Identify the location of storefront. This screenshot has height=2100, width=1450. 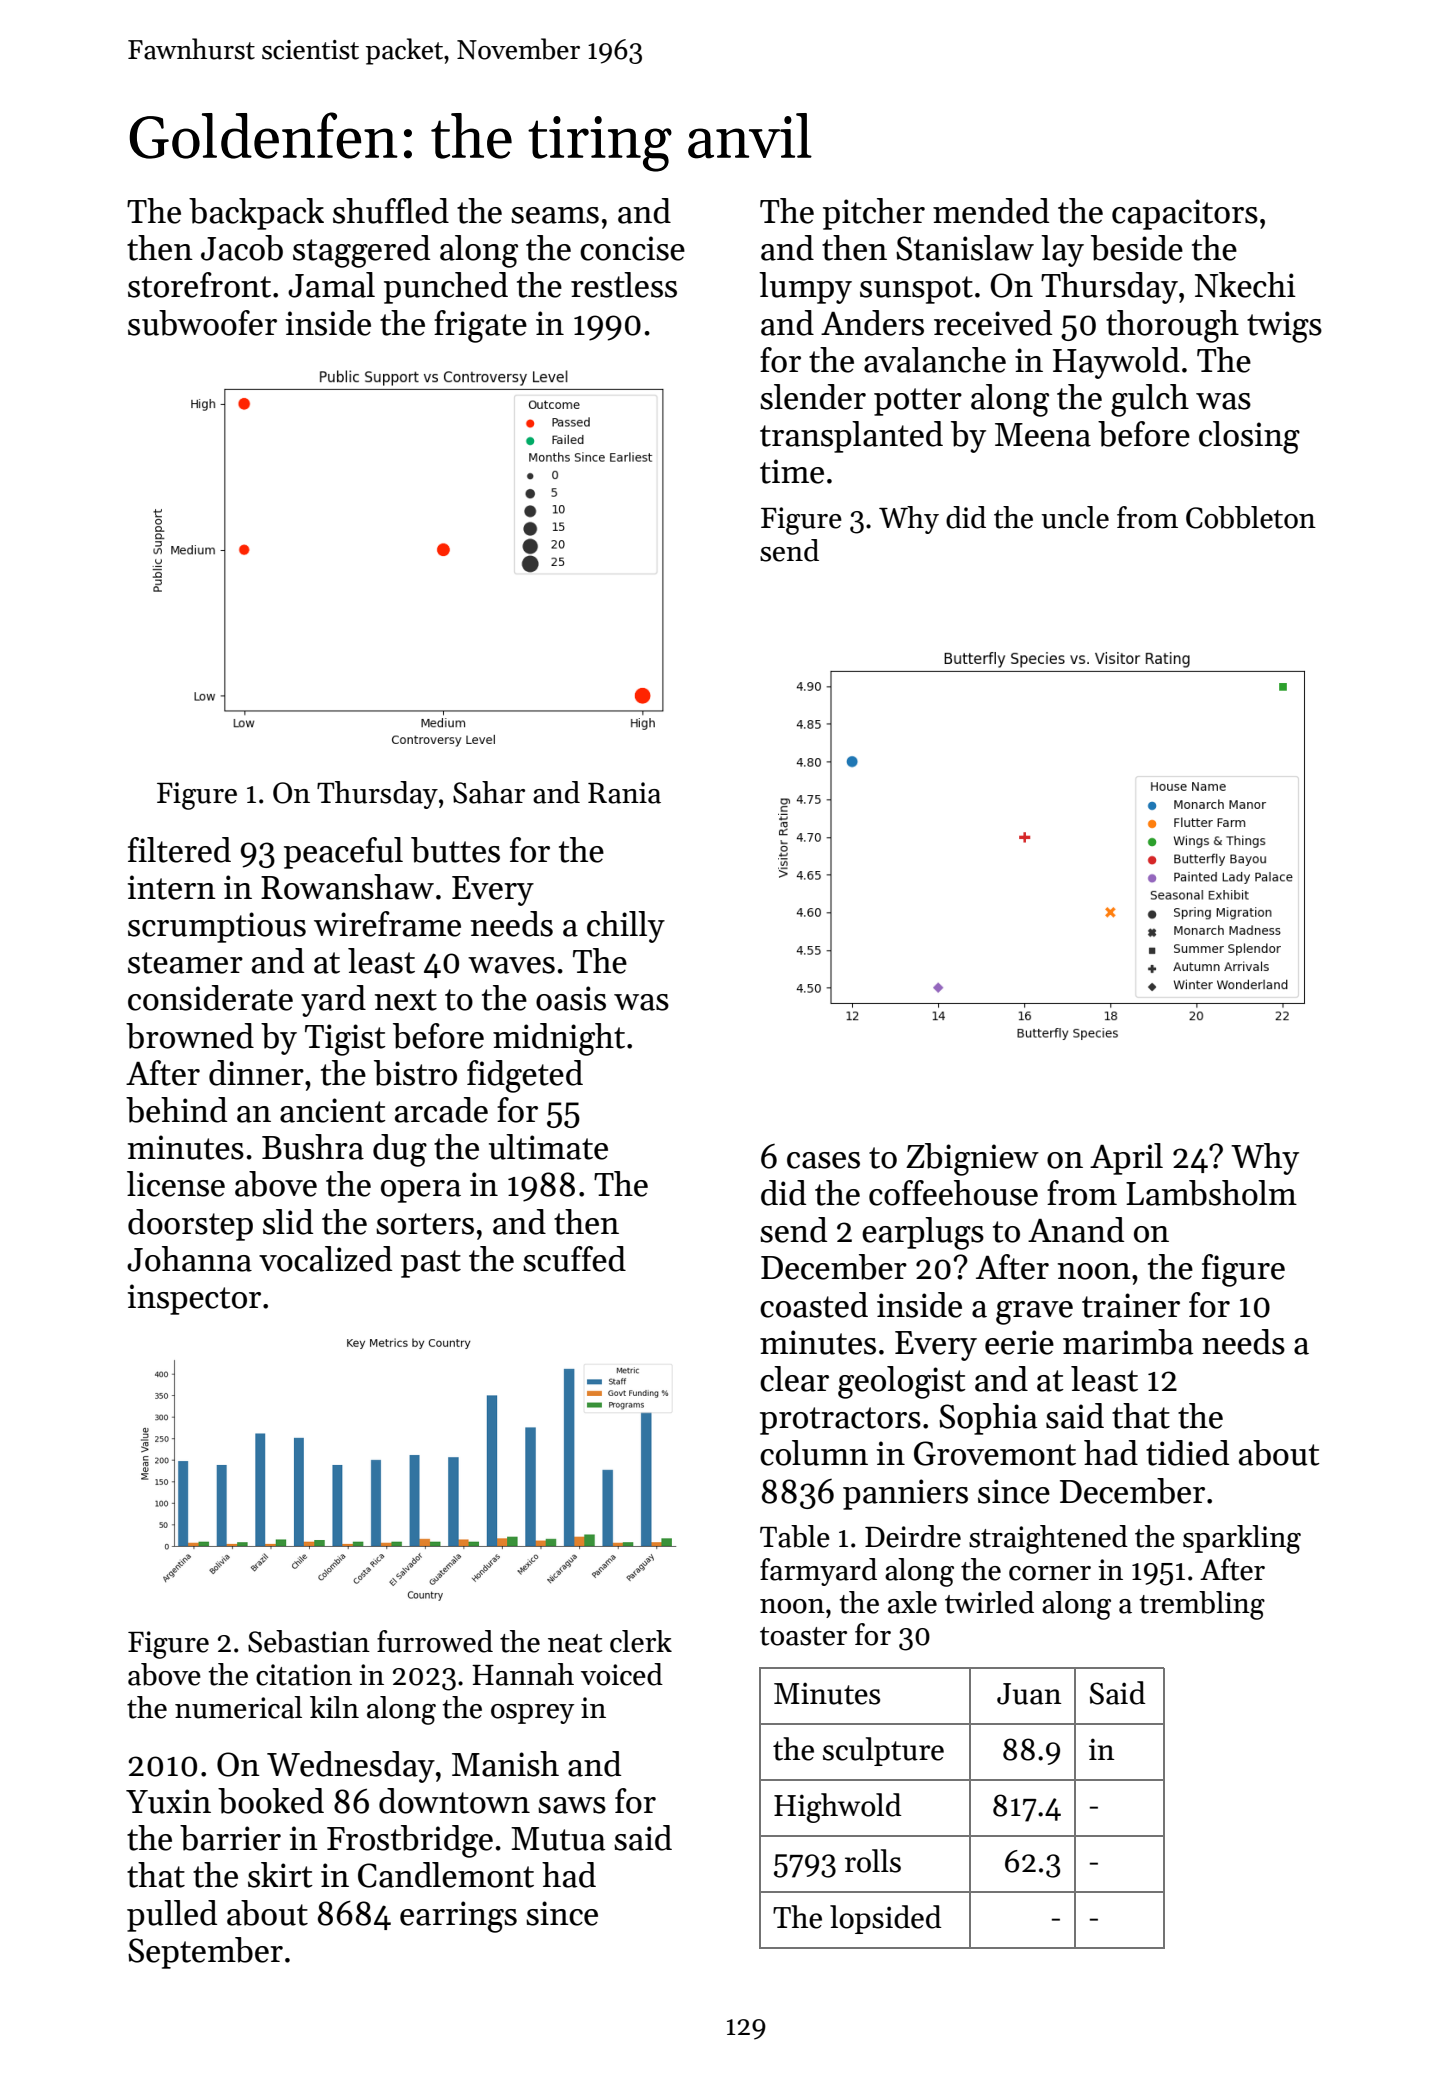
(199, 285).
